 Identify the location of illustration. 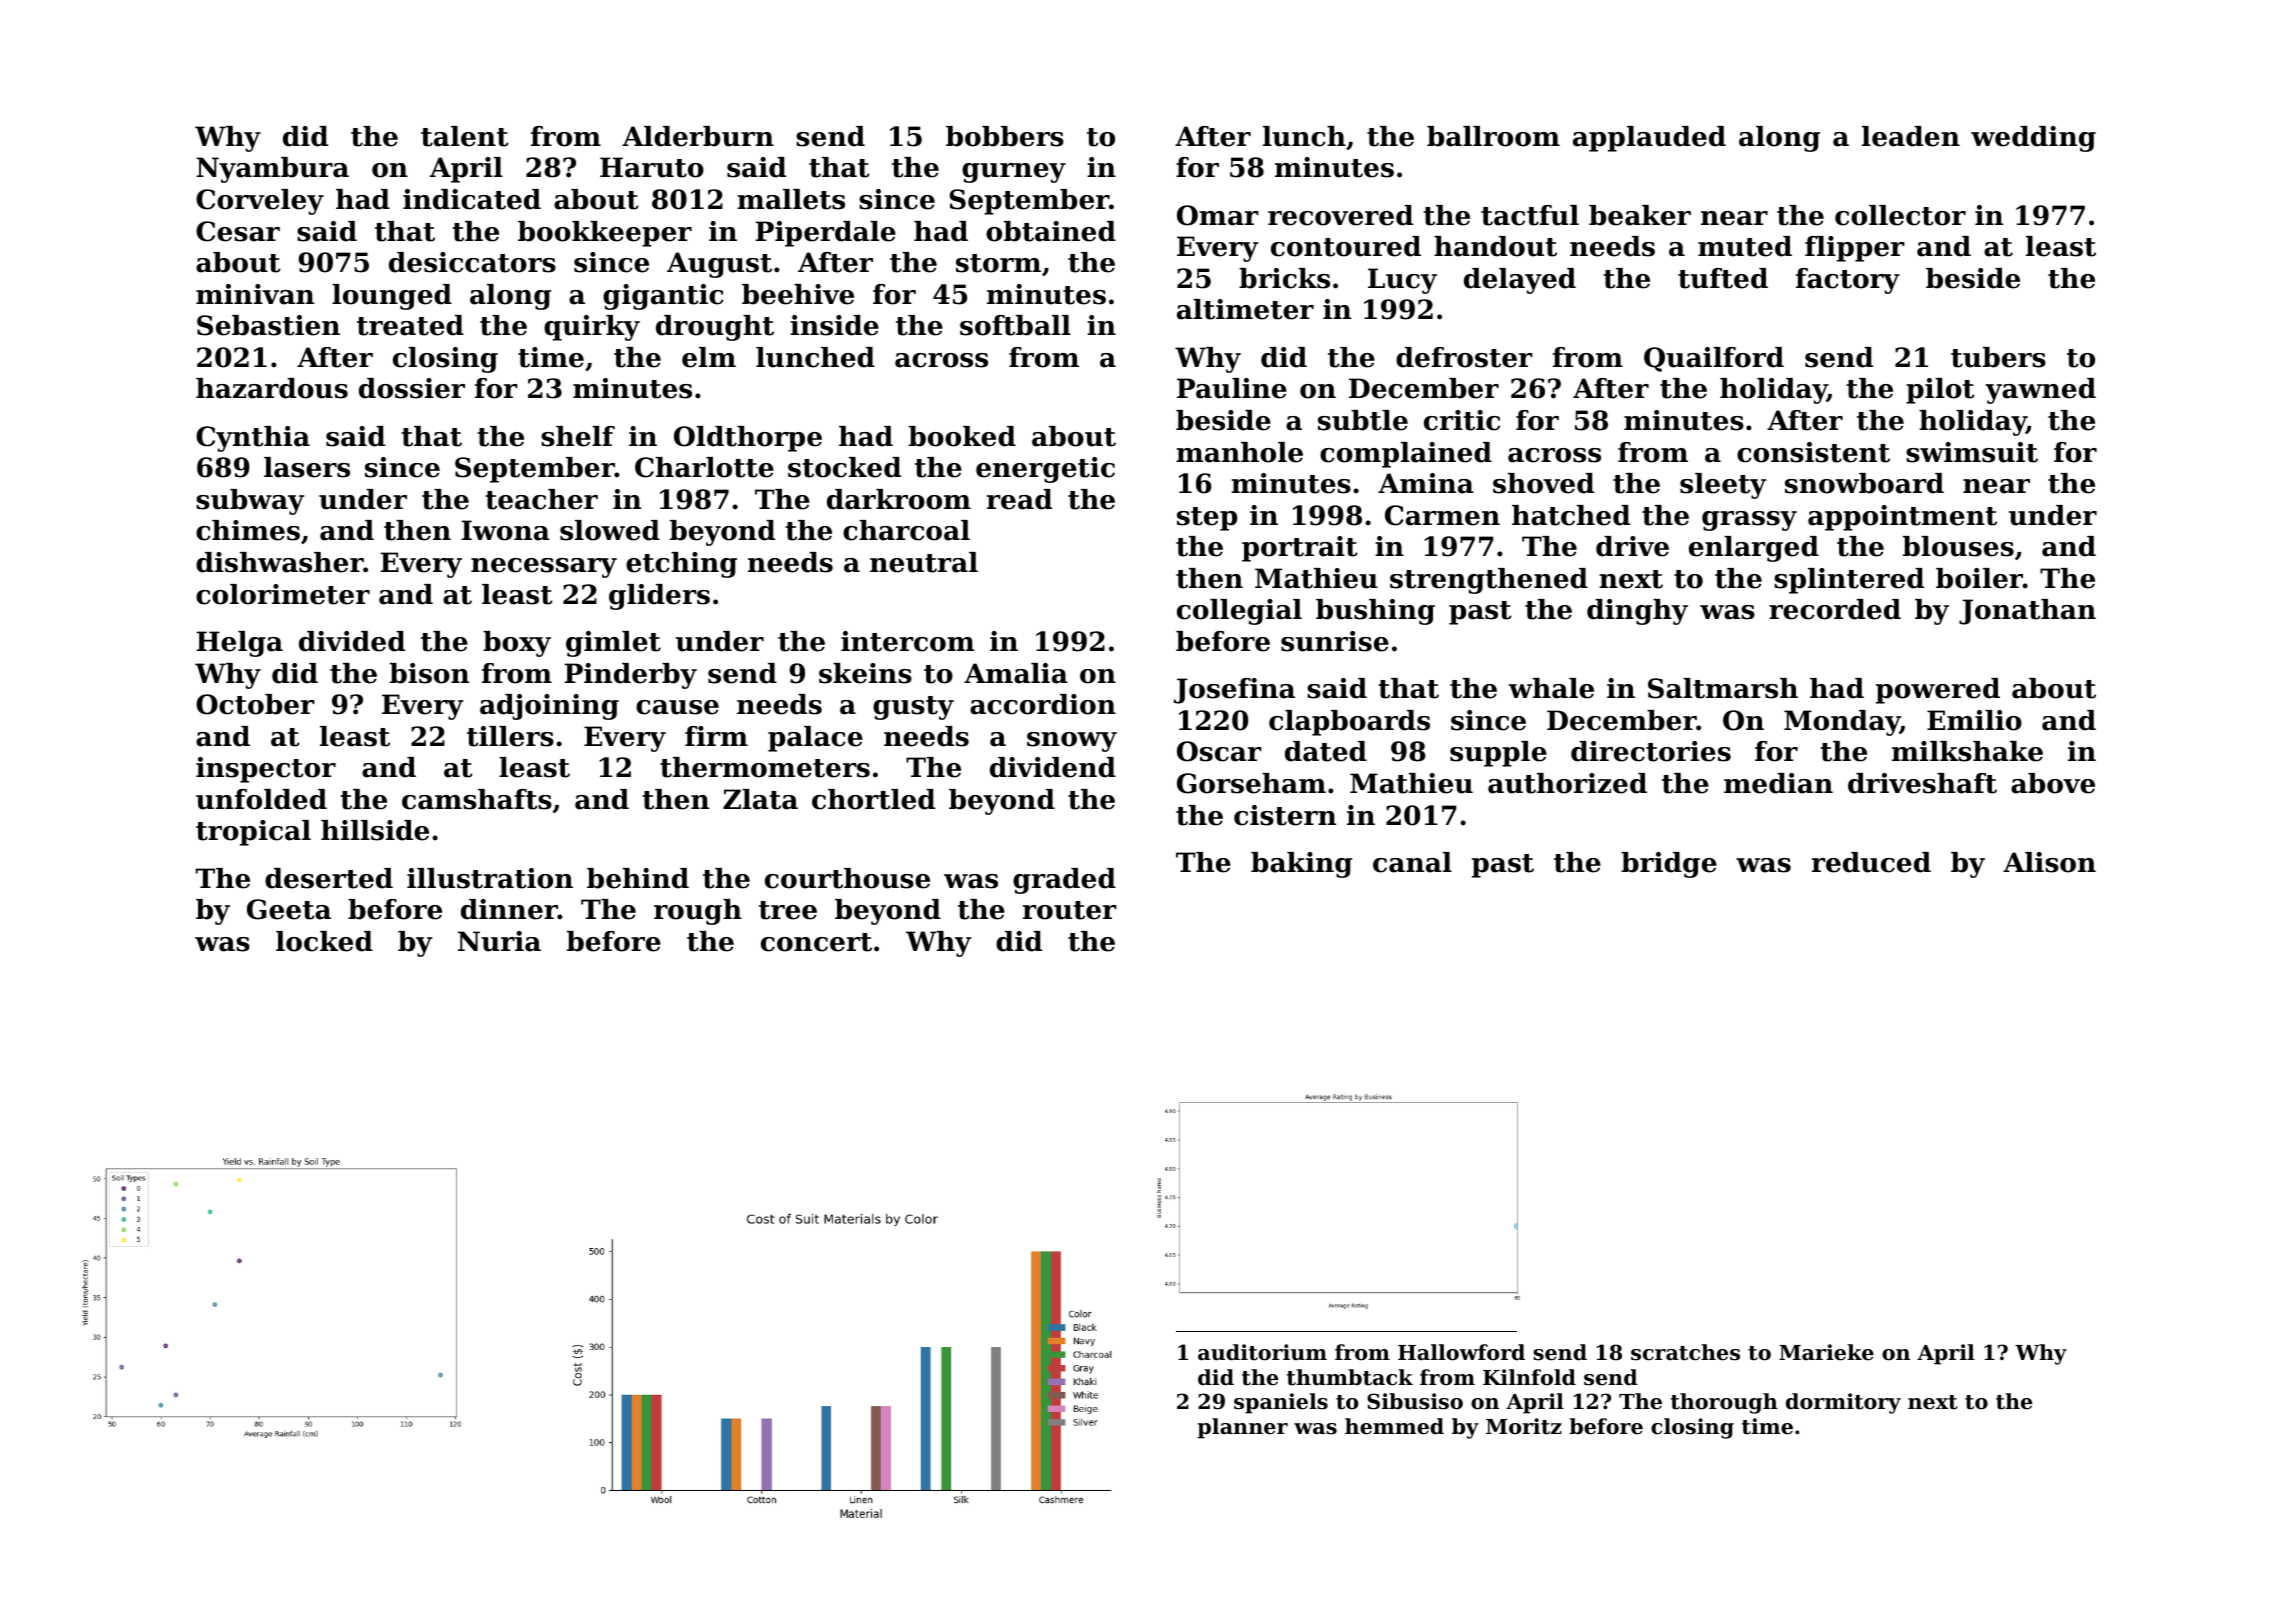
(490, 878).
